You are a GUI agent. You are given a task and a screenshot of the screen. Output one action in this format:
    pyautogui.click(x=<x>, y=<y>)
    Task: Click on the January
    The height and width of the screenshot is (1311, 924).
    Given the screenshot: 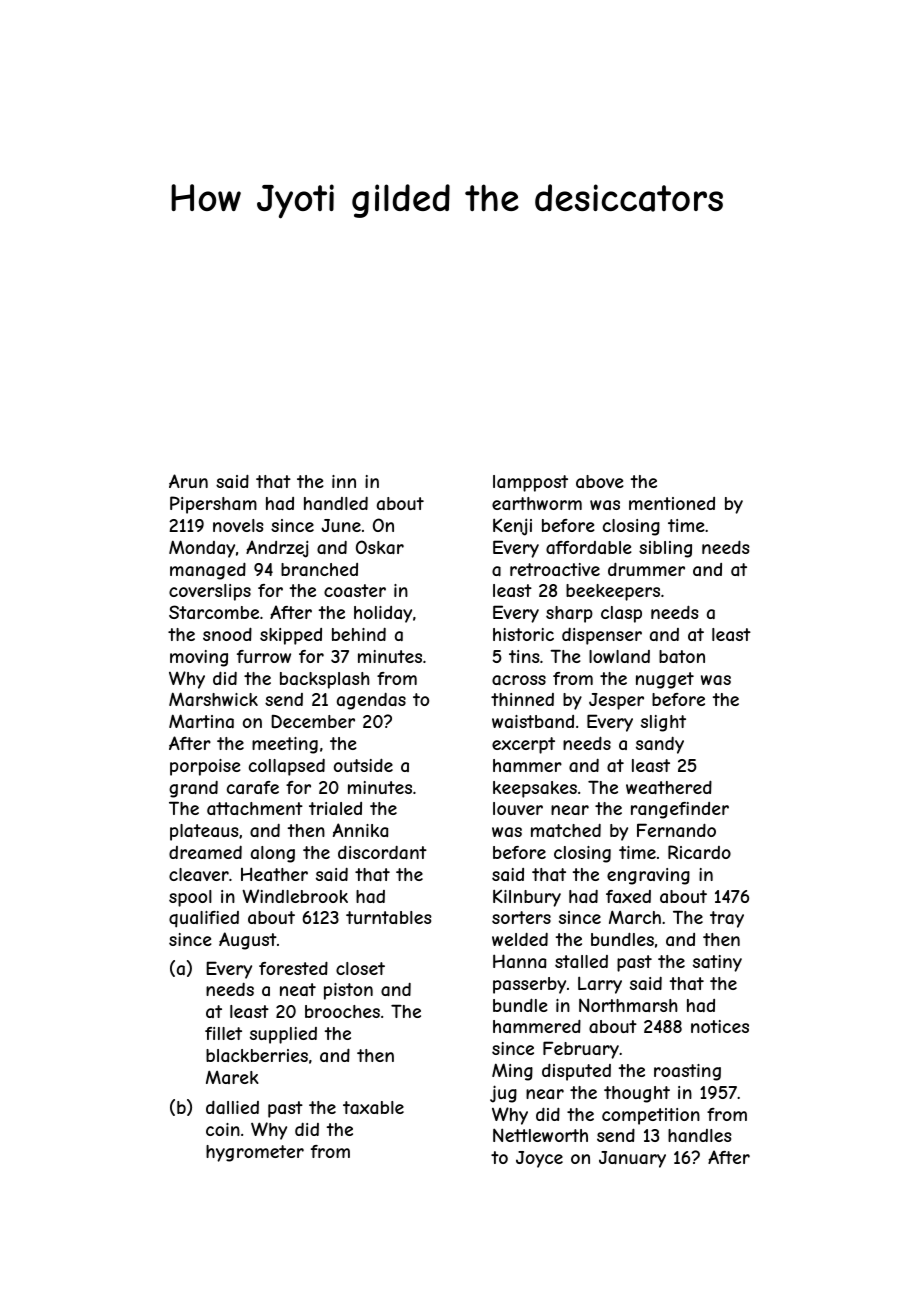 What is the action you would take?
    pyautogui.click(x=632, y=1159)
